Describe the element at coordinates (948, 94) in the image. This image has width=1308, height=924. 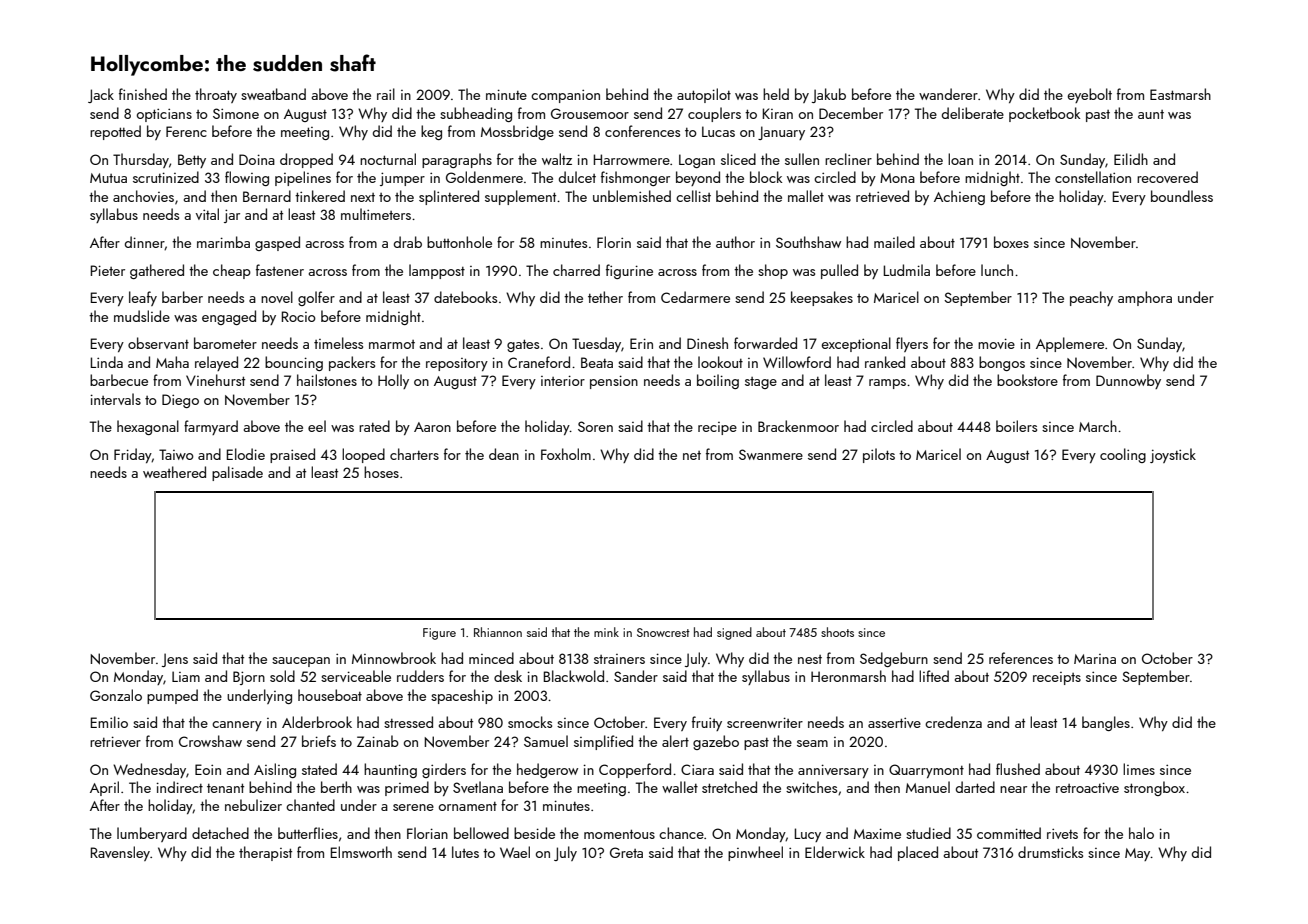
I see `wanderer` at that location.
